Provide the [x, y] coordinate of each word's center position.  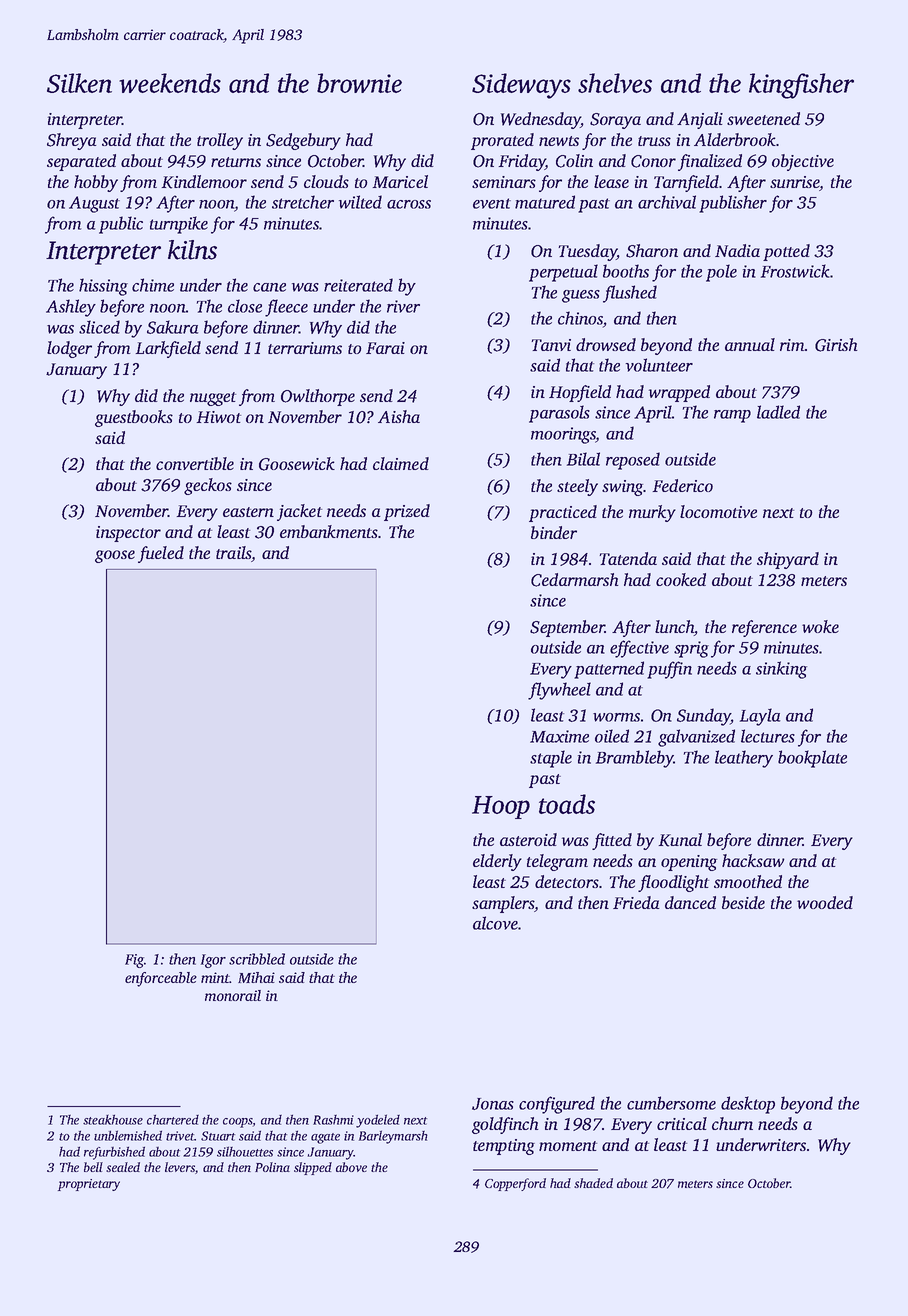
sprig [691, 649]
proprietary [89, 1185]
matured [545, 202]
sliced [99, 327]
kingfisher [801, 86]
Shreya [71, 141]
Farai [385, 348]
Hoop [501, 807]
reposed [633, 461]
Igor [213, 961]
